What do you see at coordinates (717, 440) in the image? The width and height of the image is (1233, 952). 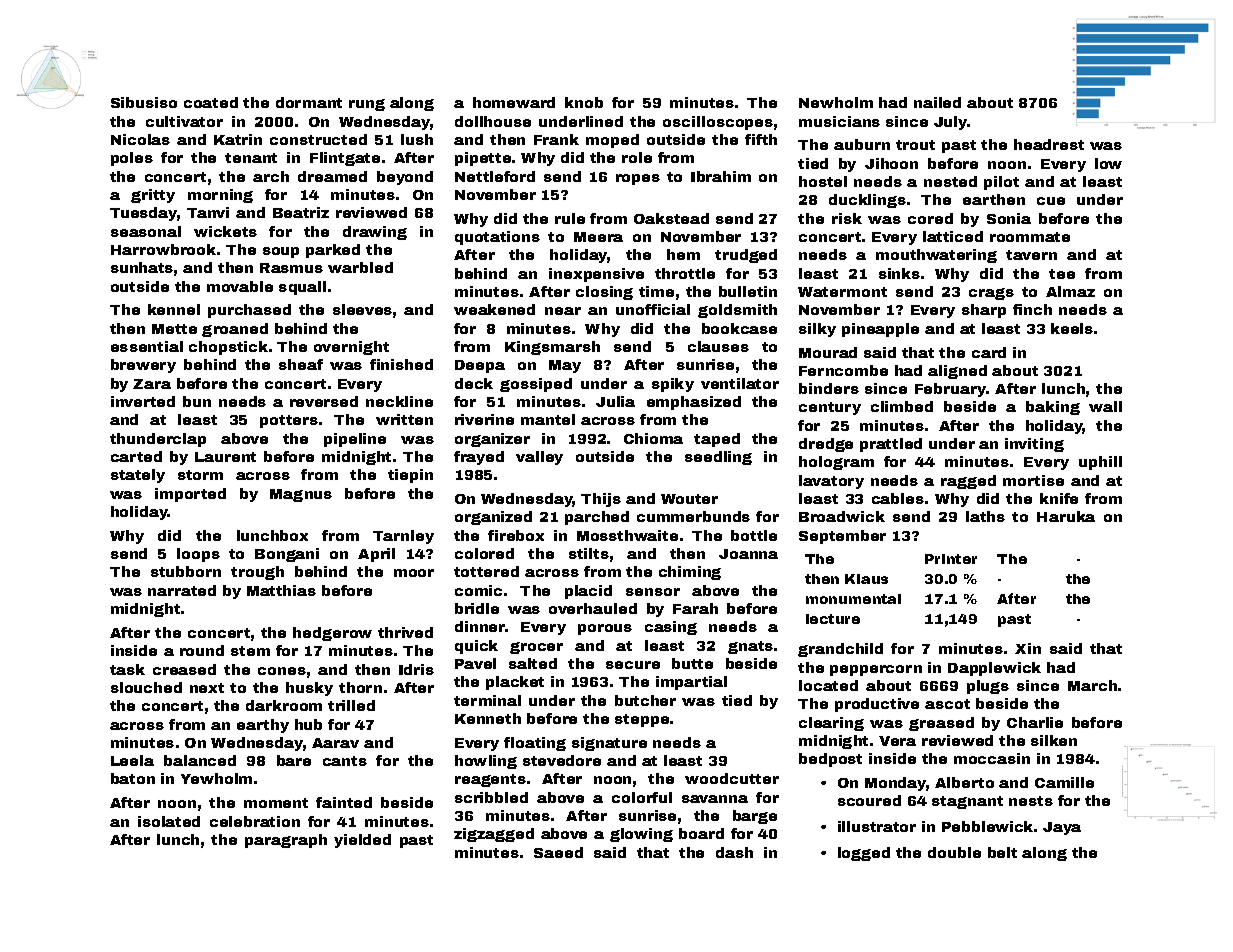 I see `taped` at bounding box center [717, 440].
